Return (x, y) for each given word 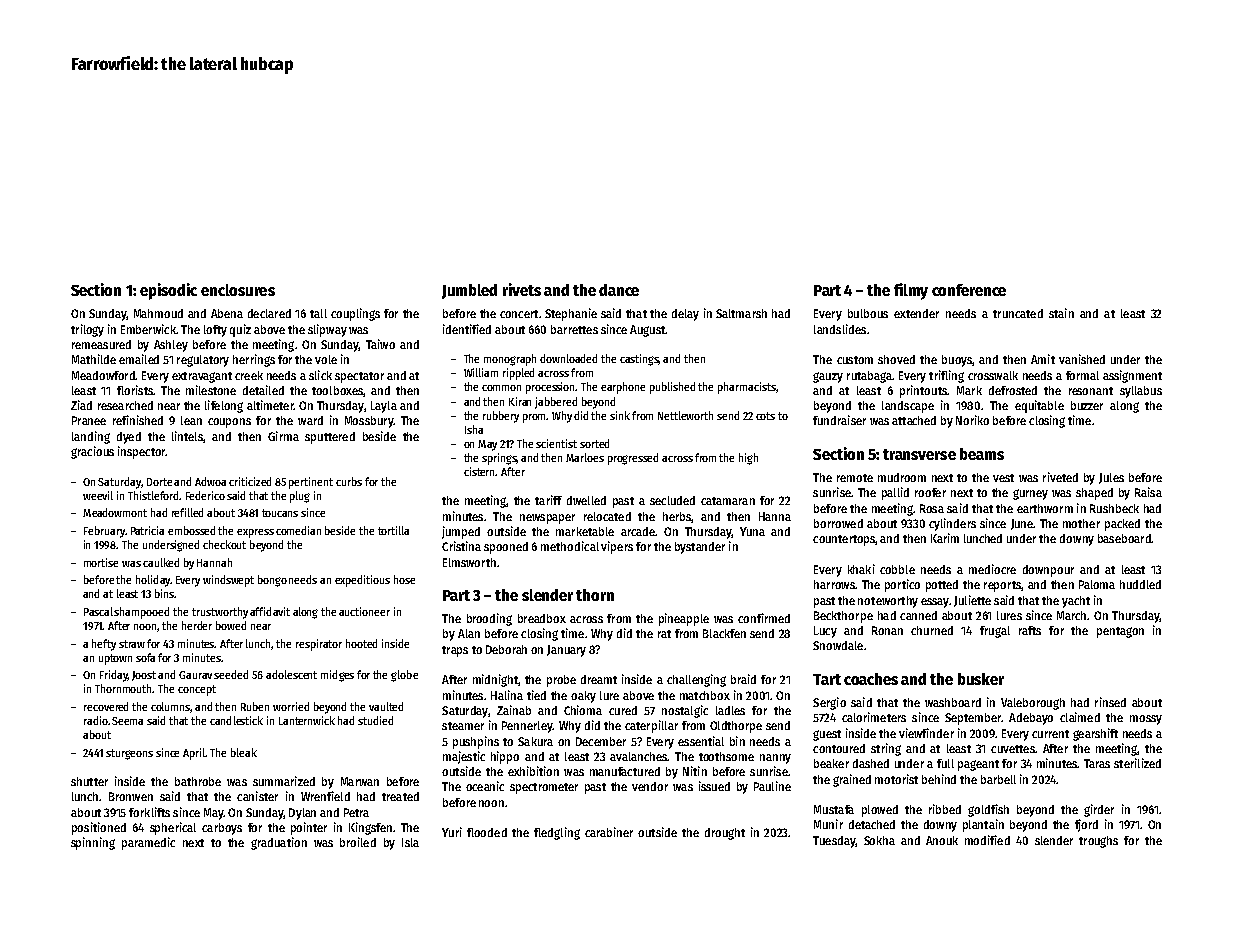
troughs (1098, 842)
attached (914, 420)
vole (326, 359)
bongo (272, 581)
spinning (93, 843)
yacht (1076, 602)
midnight (495, 680)
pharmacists (747, 388)
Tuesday (834, 842)
